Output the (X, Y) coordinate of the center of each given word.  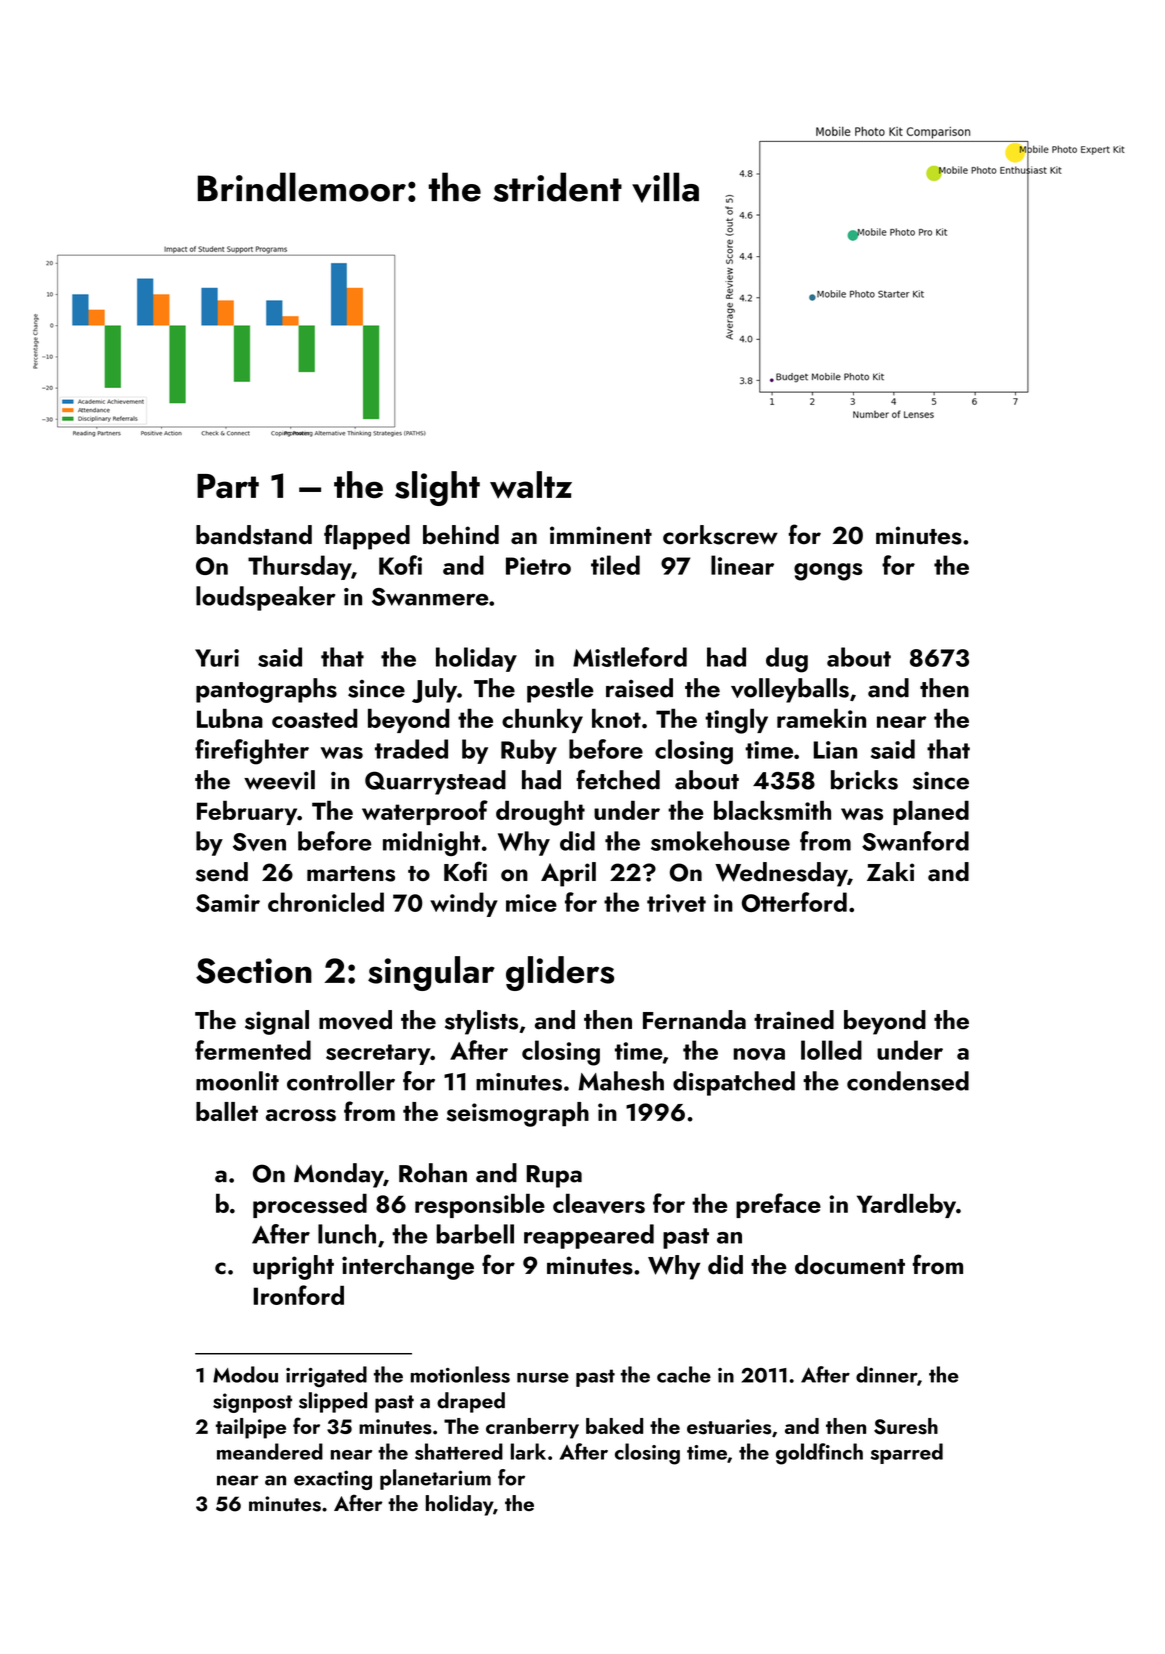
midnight (431, 843)
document (850, 1265)
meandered (270, 1451)
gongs (828, 572)
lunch (347, 1234)
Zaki (891, 872)
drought (540, 813)
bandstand (254, 535)
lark (528, 1451)
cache (684, 1374)
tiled (615, 565)
